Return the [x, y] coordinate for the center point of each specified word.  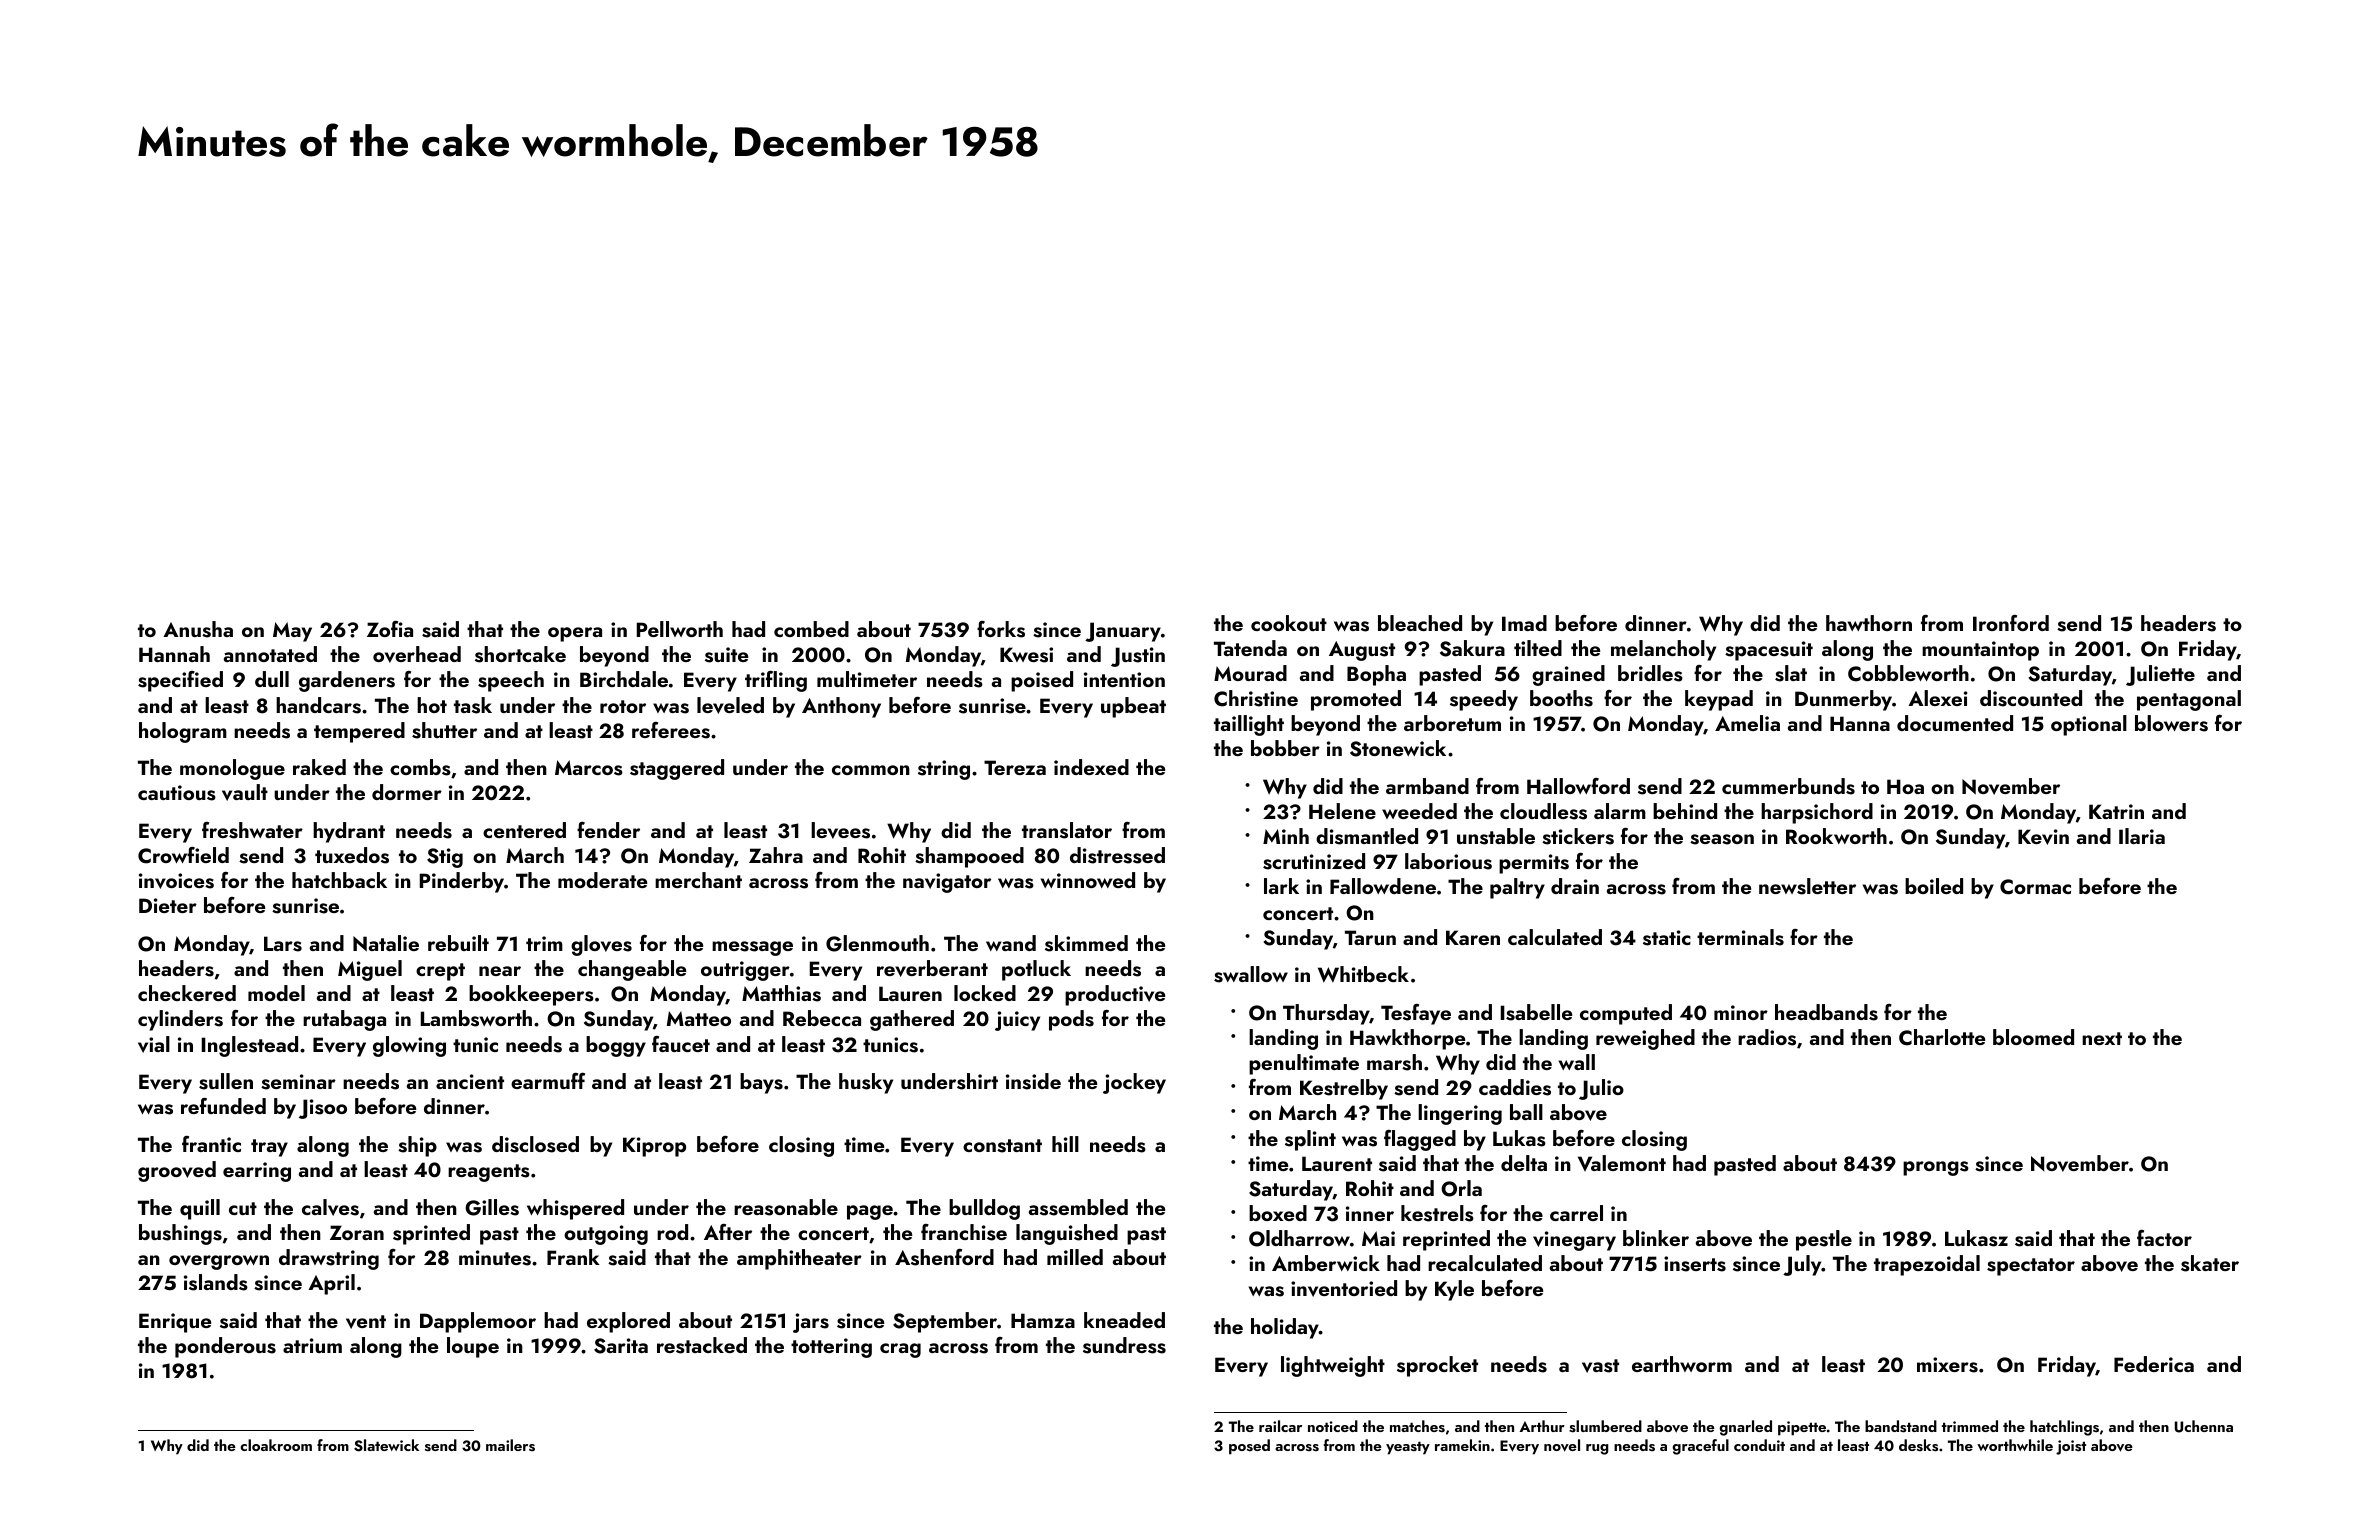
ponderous [225, 1347]
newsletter [1807, 886]
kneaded [1124, 1320]
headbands [1826, 1012]
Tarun [1370, 937]
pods [1071, 1020]
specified [180, 681]
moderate [602, 880]
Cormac [2035, 887]
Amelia [1747, 723]
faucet [681, 1044]
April [331, 1284]
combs [420, 767]
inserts [1695, 1264]
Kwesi [1026, 655]
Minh [1286, 836]
